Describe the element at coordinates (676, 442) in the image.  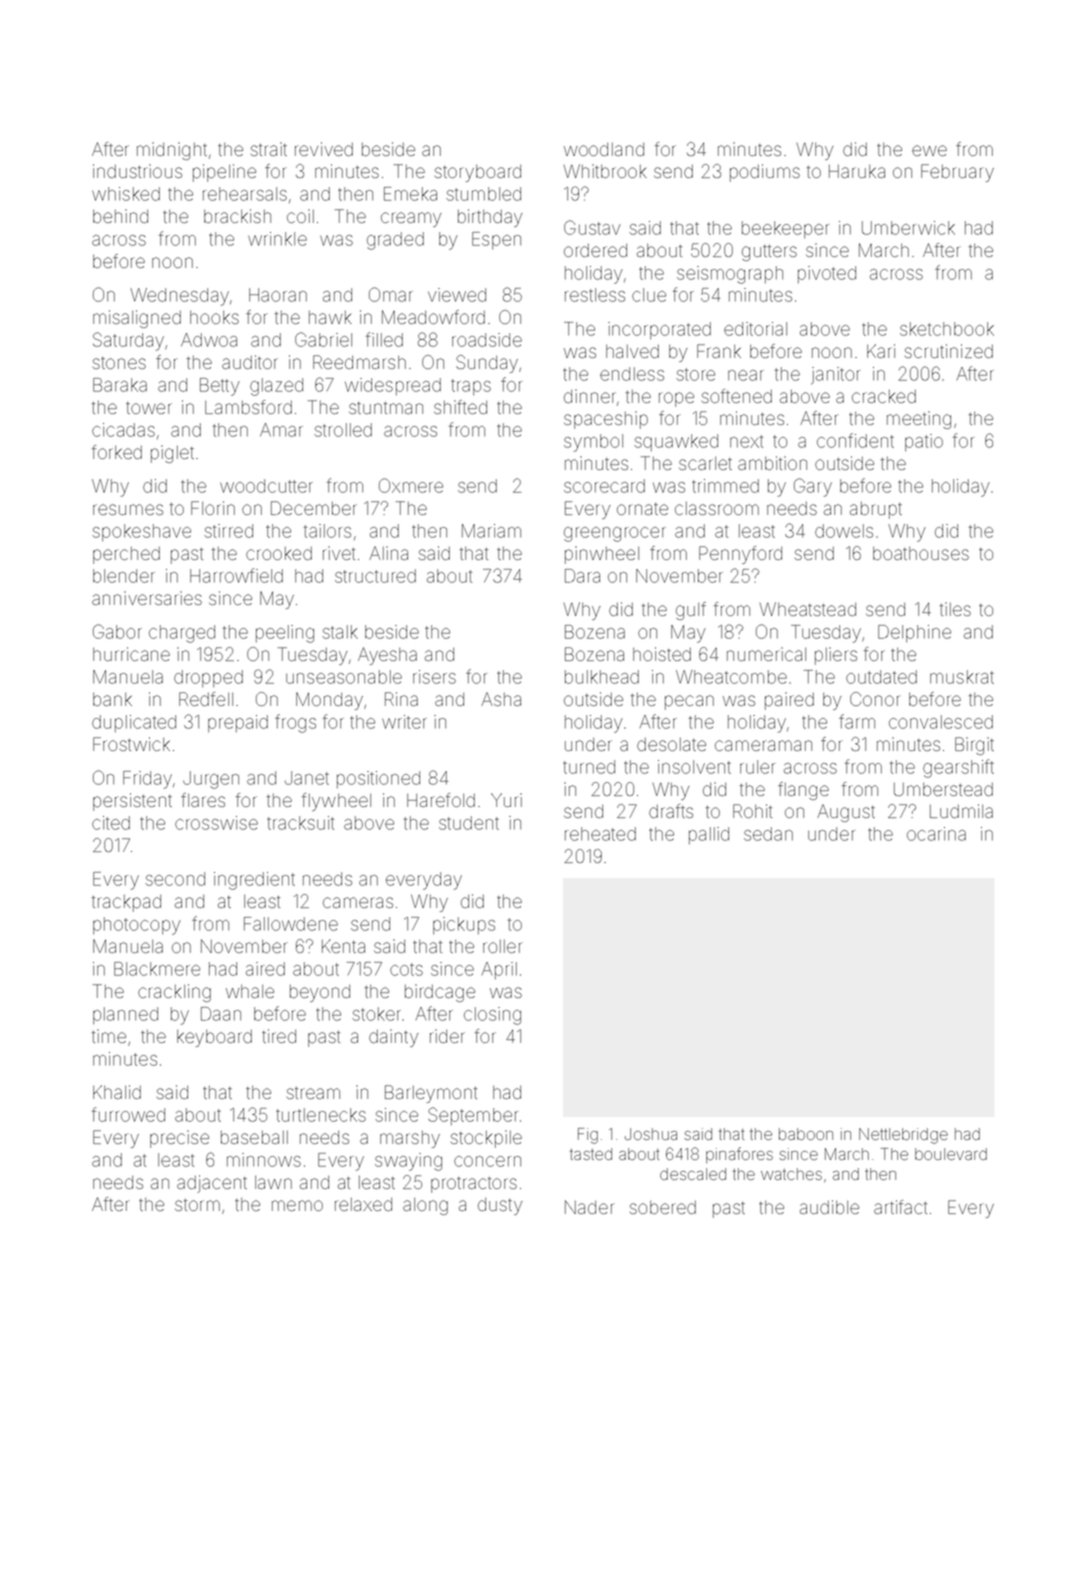
I see `squawked` at that location.
